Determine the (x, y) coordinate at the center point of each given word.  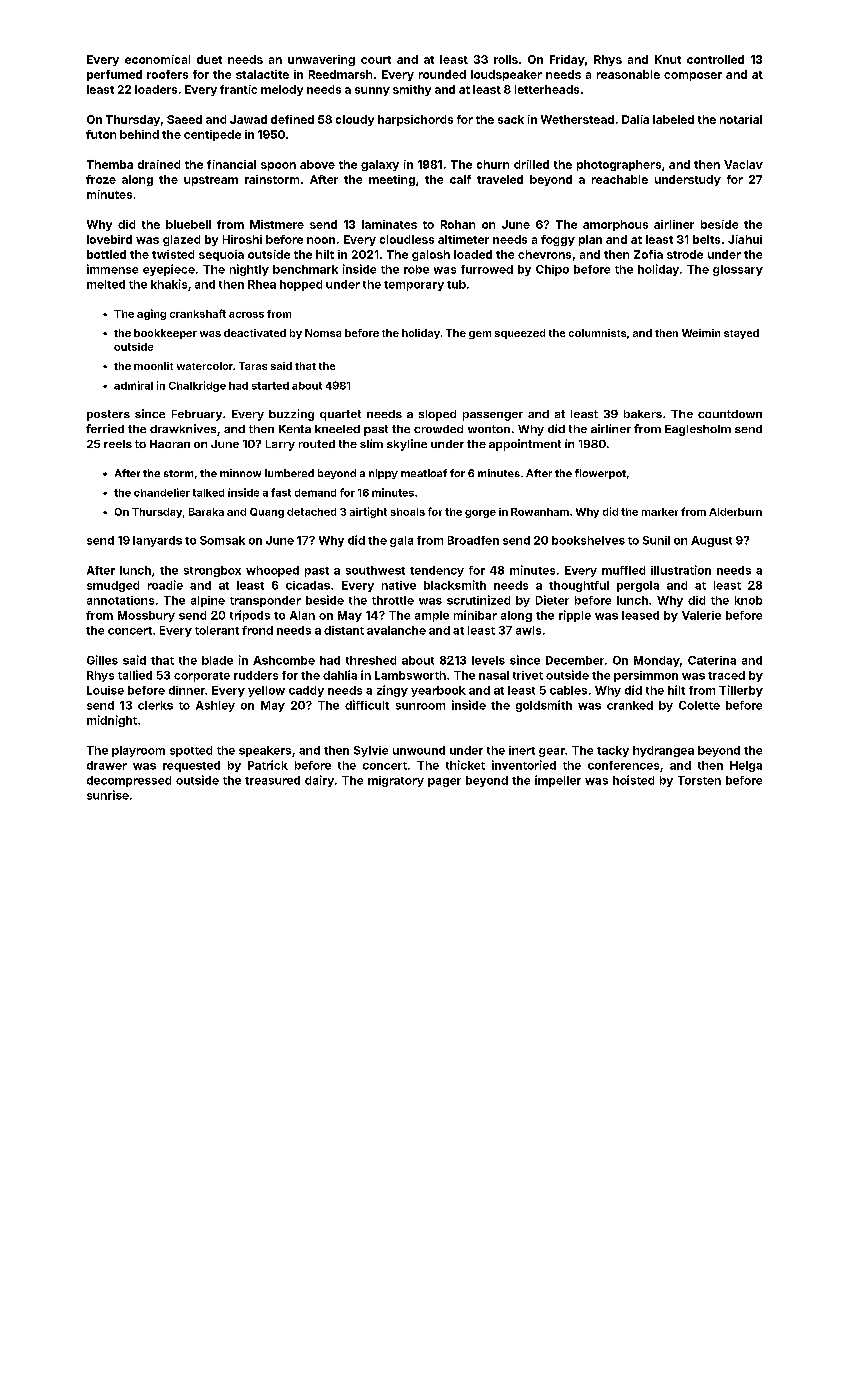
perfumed (114, 75)
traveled (500, 179)
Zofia (648, 254)
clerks (155, 705)
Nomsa (323, 333)
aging (151, 314)
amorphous (615, 225)
